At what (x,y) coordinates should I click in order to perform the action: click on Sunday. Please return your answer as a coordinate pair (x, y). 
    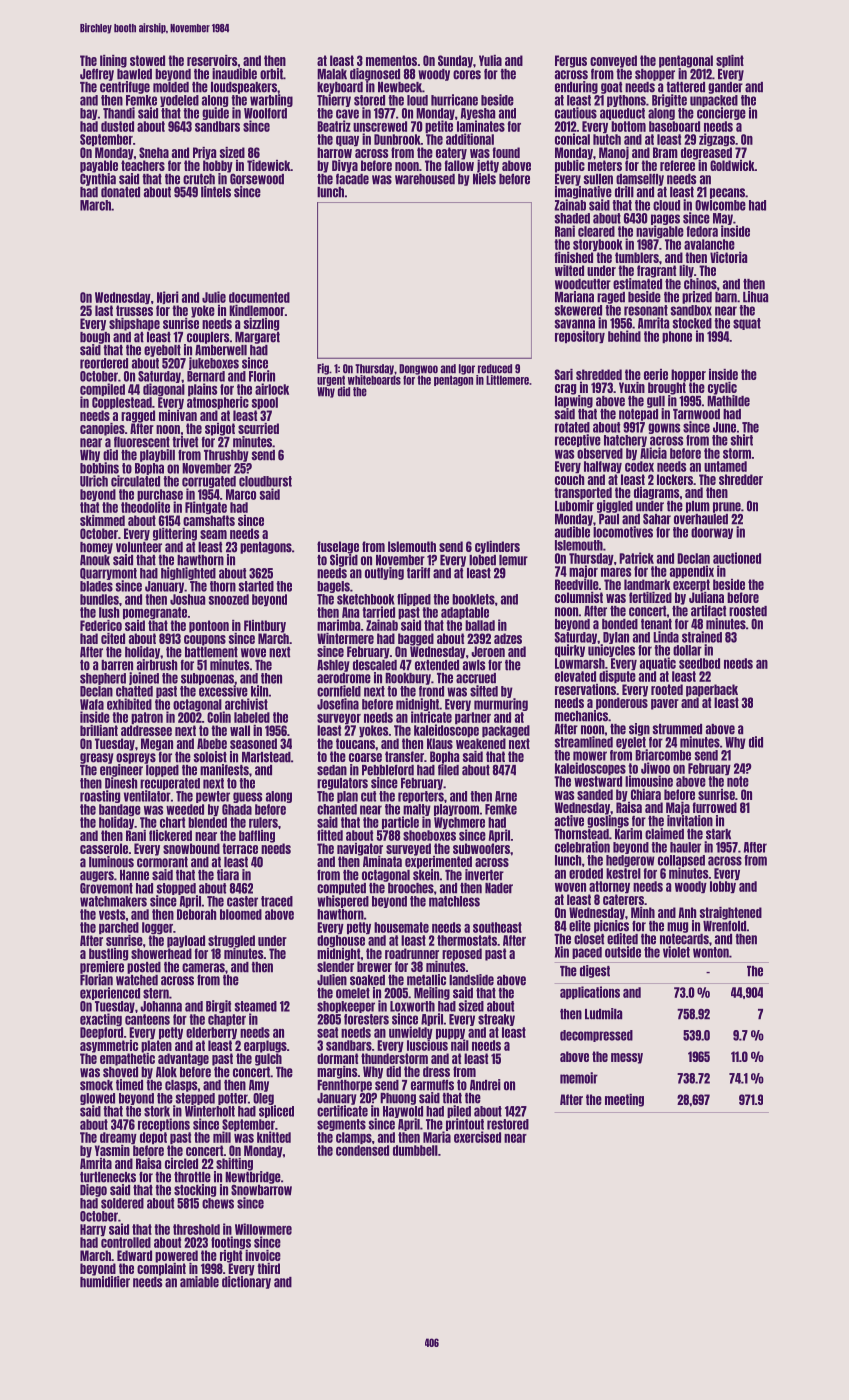
    Looking at the image, I should click on (455, 61).
